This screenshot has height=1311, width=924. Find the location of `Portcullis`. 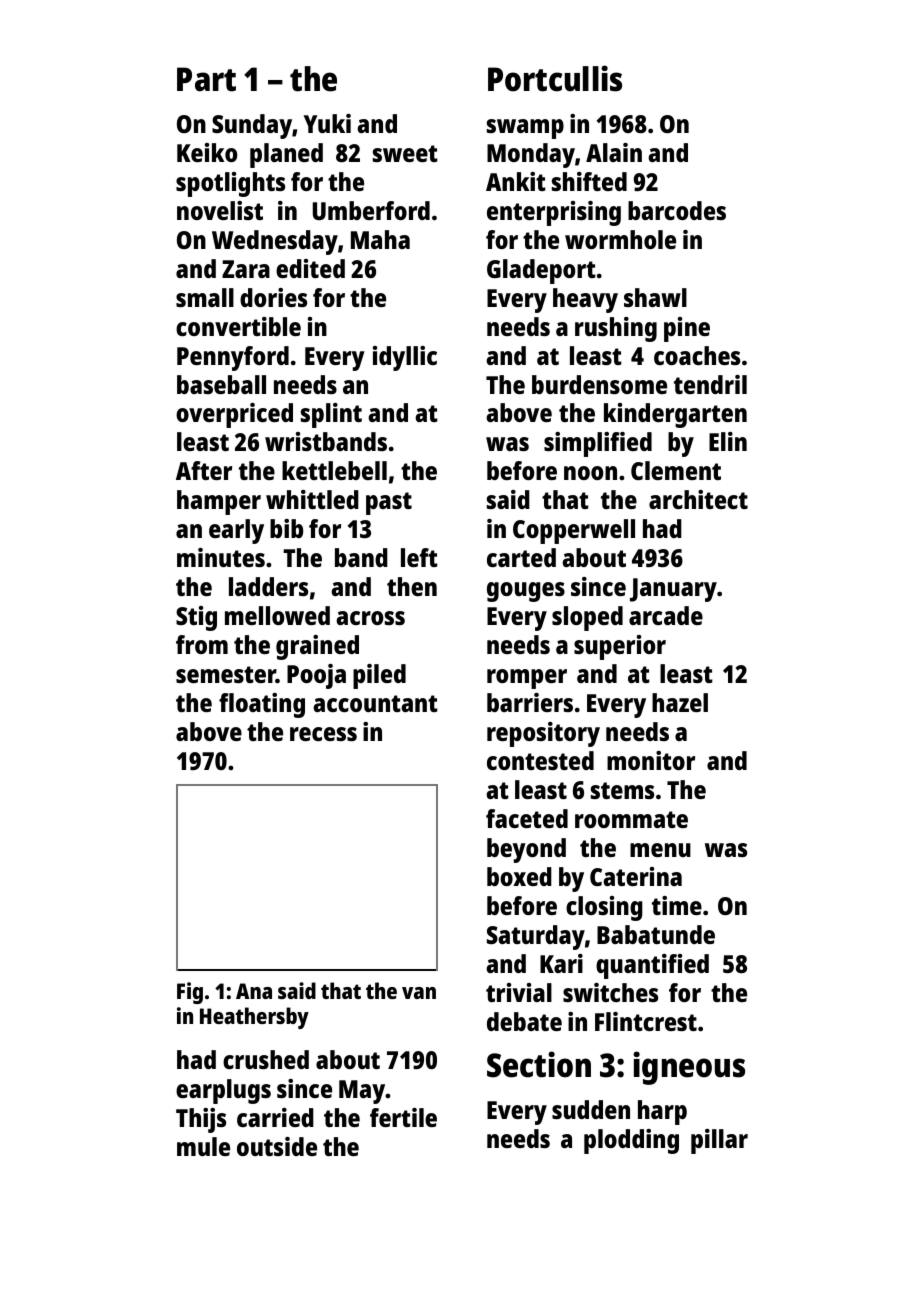

Portcullis is located at coordinates (555, 78).
